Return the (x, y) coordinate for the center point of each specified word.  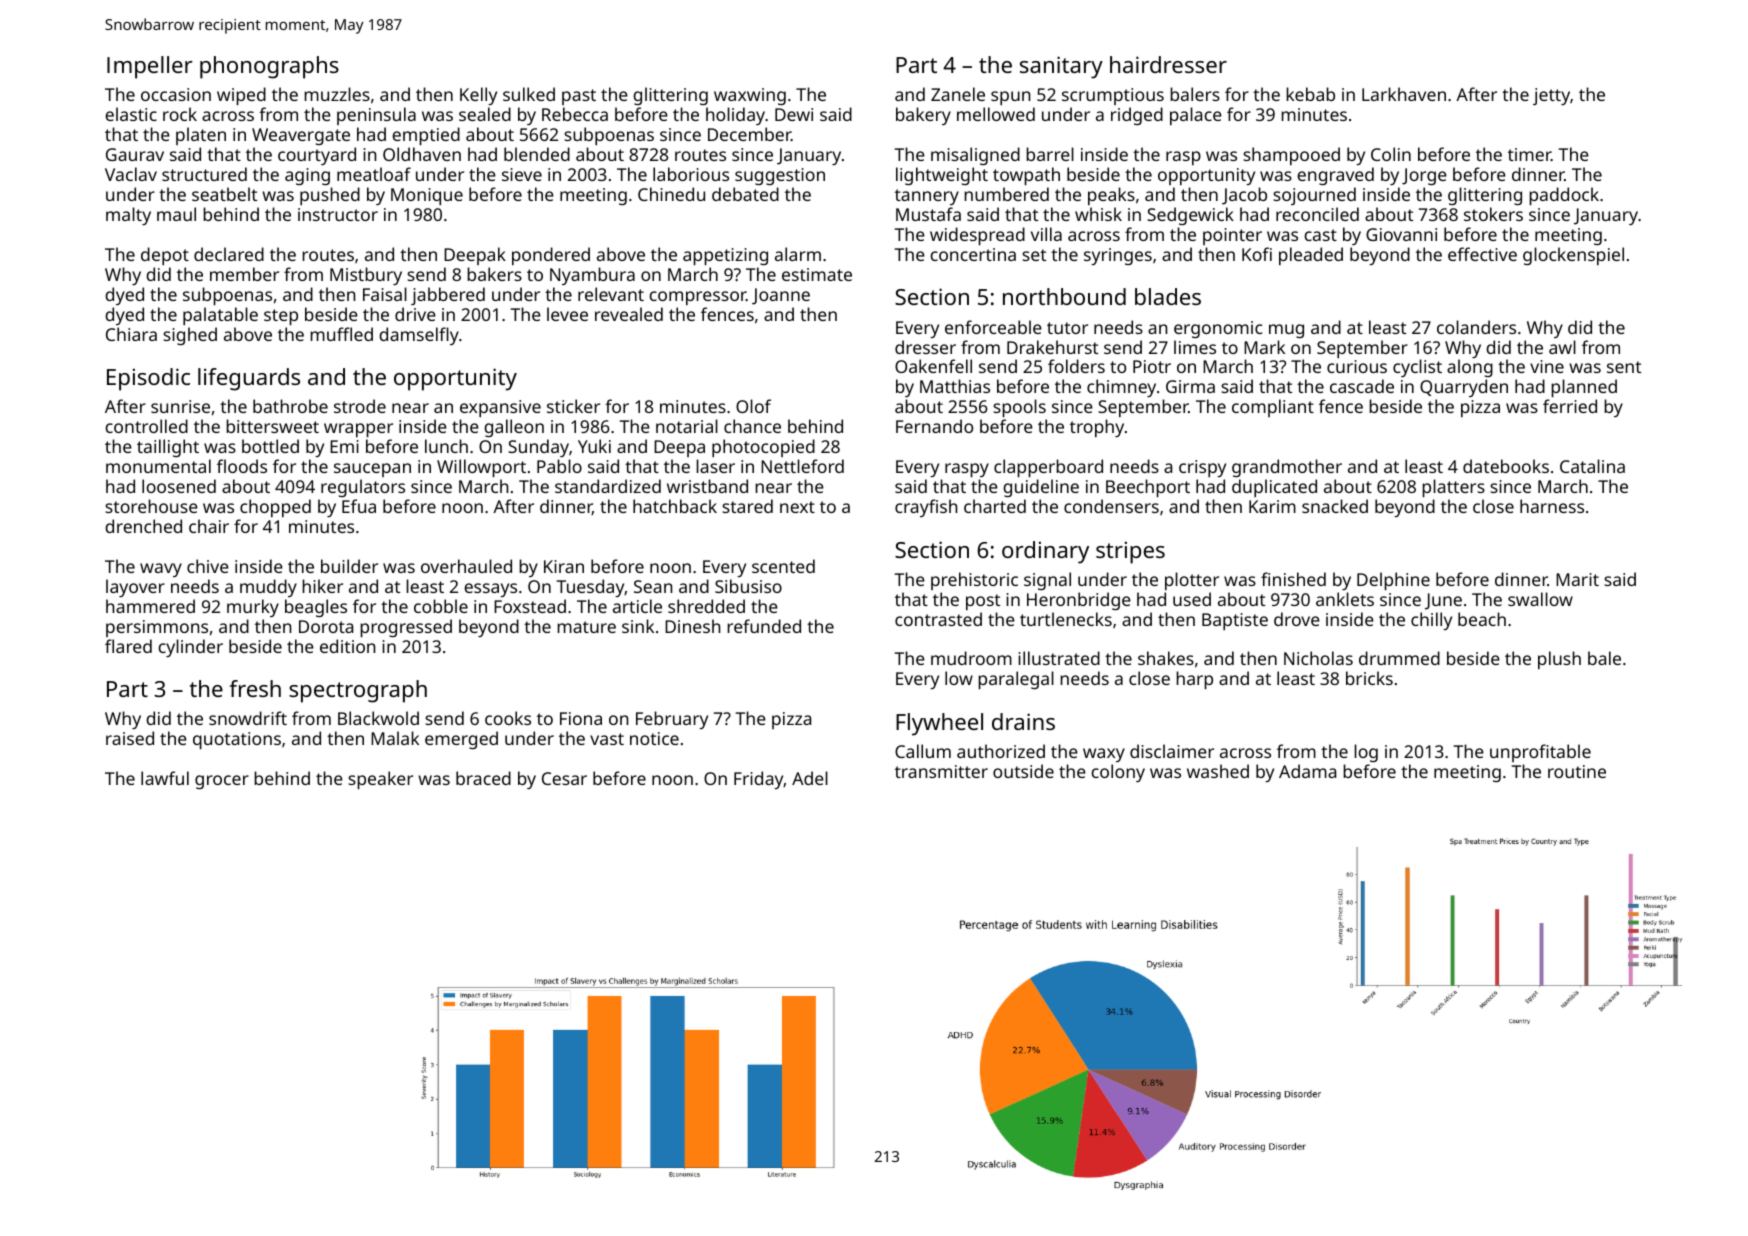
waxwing (750, 96)
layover (135, 588)
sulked (529, 94)
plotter (1192, 581)
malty (128, 216)
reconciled (1317, 214)
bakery (923, 116)
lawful (165, 778)
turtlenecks (1066, 619)
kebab (1310, 94)
